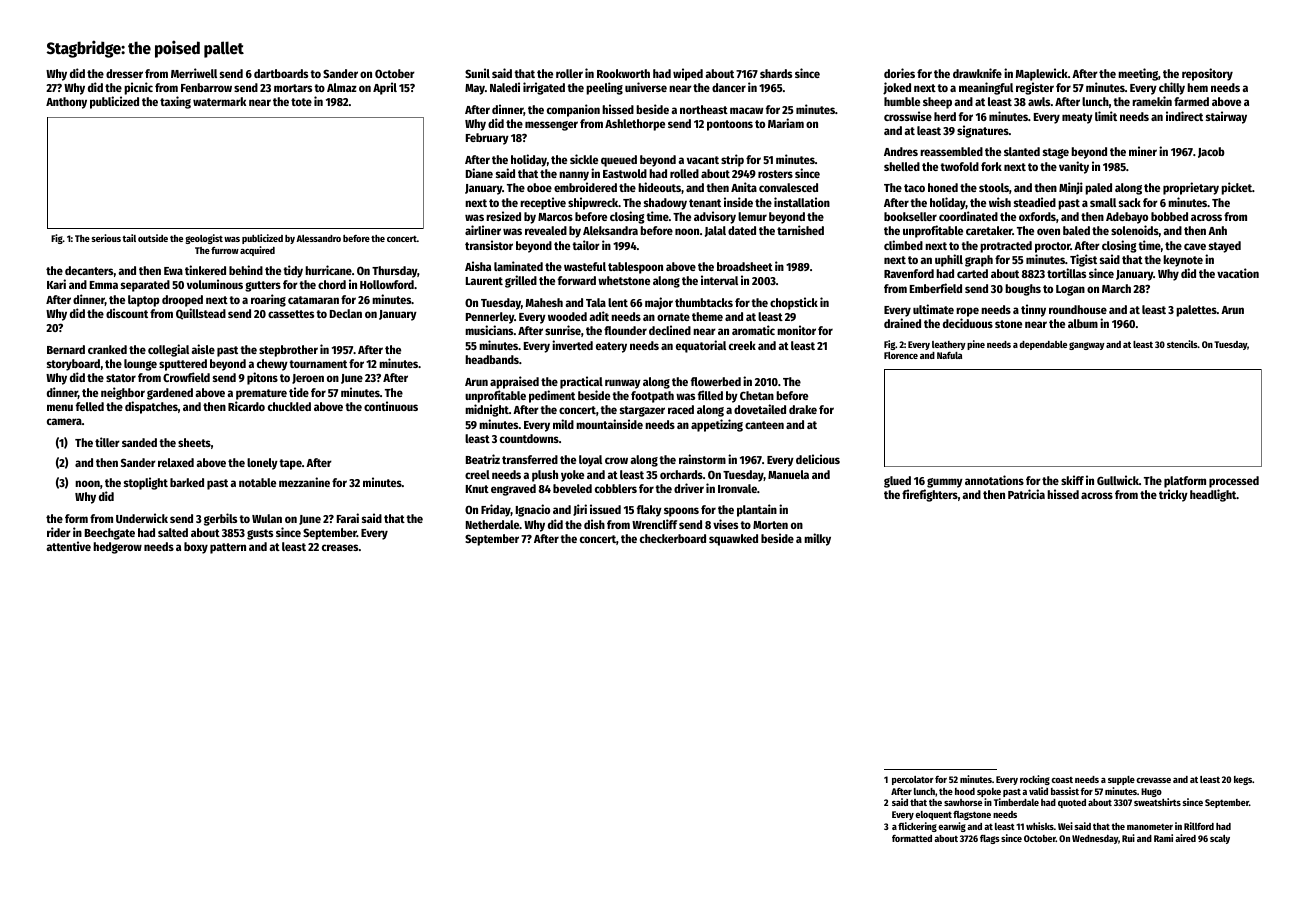  Describe the element at coordinates (201, 314) in the image. I see `Quillstead` at that location.
